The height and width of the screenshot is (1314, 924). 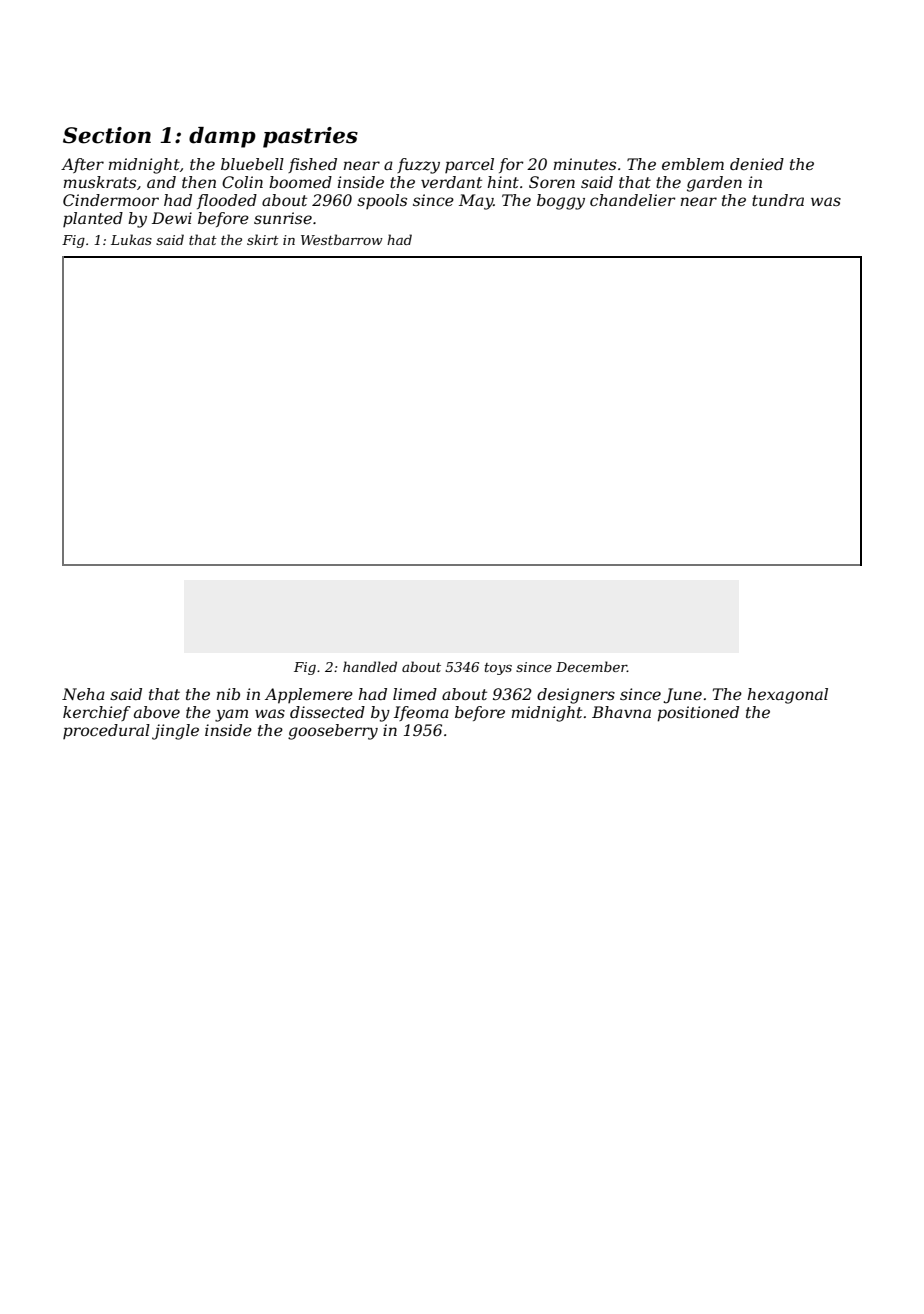 I want to click on hexagonal, so click(x=788, y=696).
